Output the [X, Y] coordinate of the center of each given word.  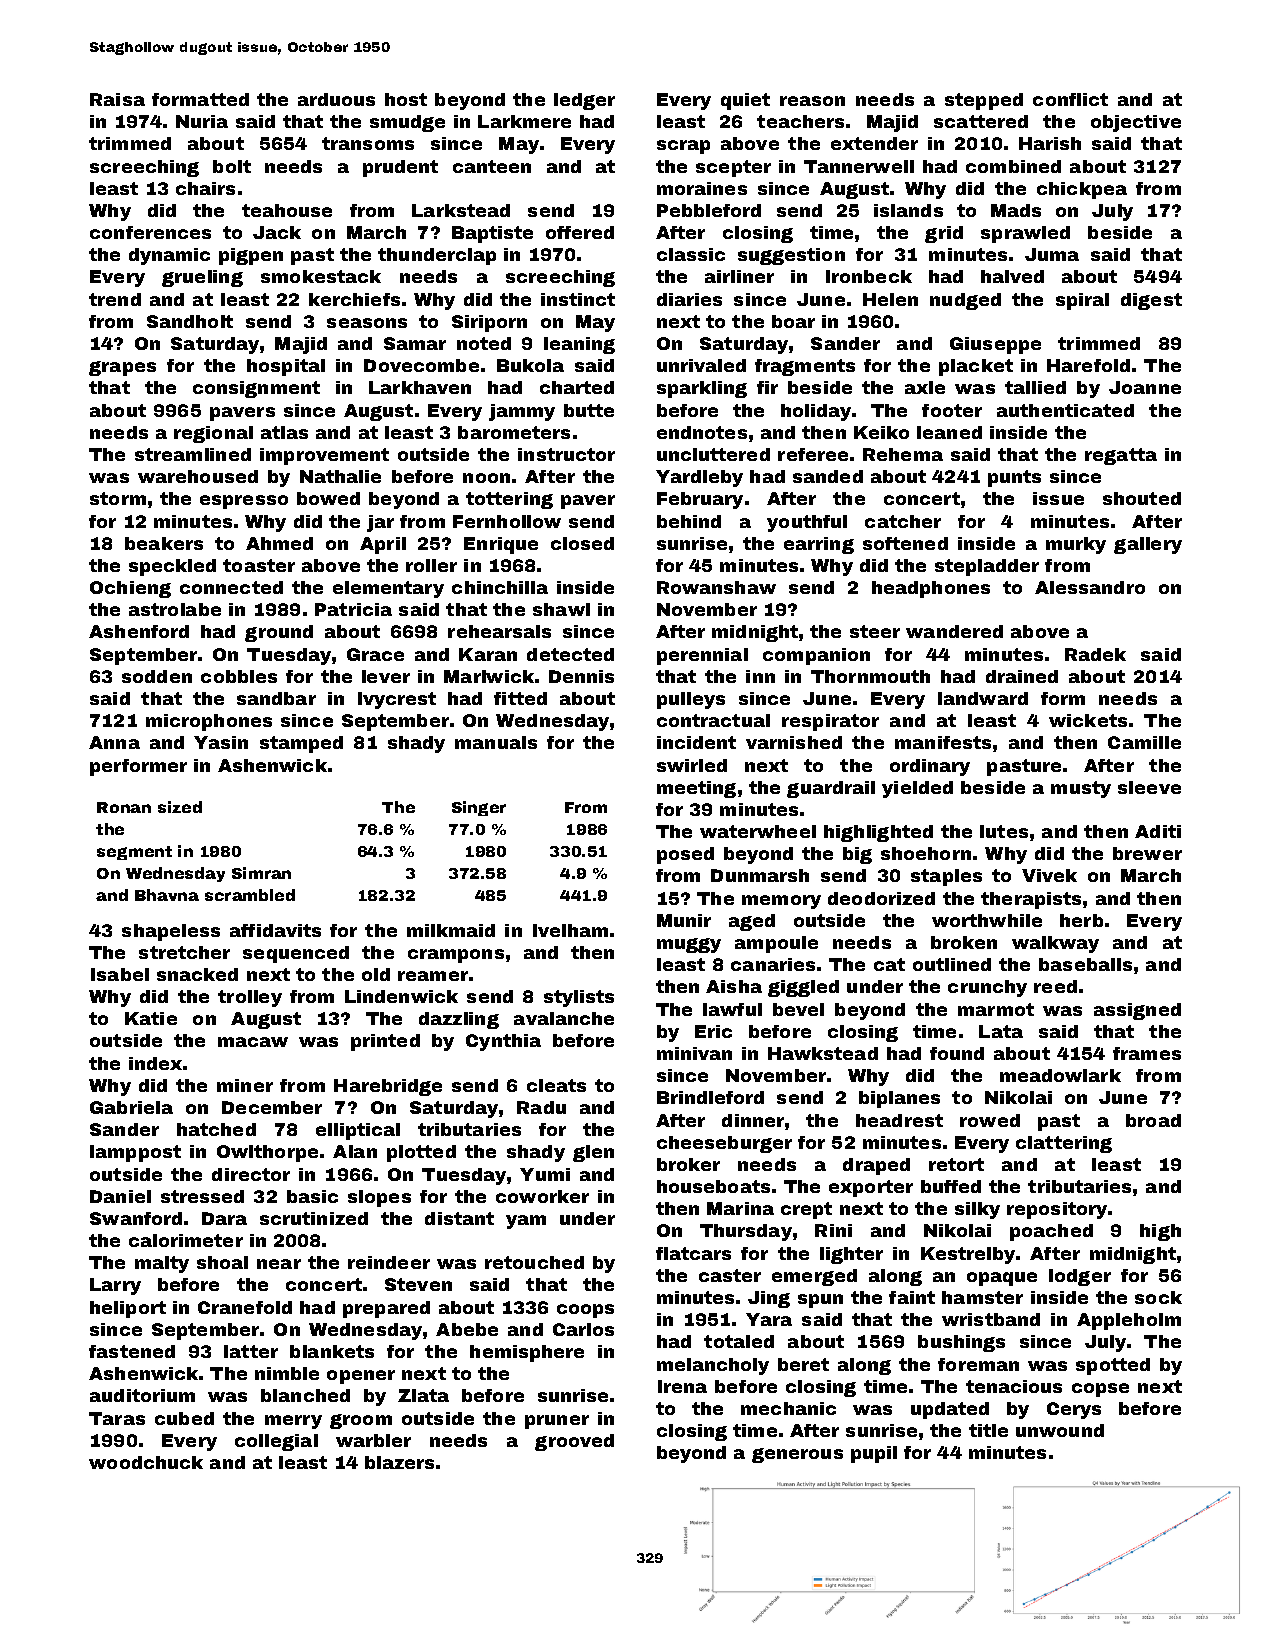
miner [245, 1085]
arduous [336, 99]
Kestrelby [968, 1255]
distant [459, 1218]
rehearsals [499, 631]
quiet [745, 101]
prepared [386, 1309]
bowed [328, 498]
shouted [1142, 498]
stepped [984, 101]
